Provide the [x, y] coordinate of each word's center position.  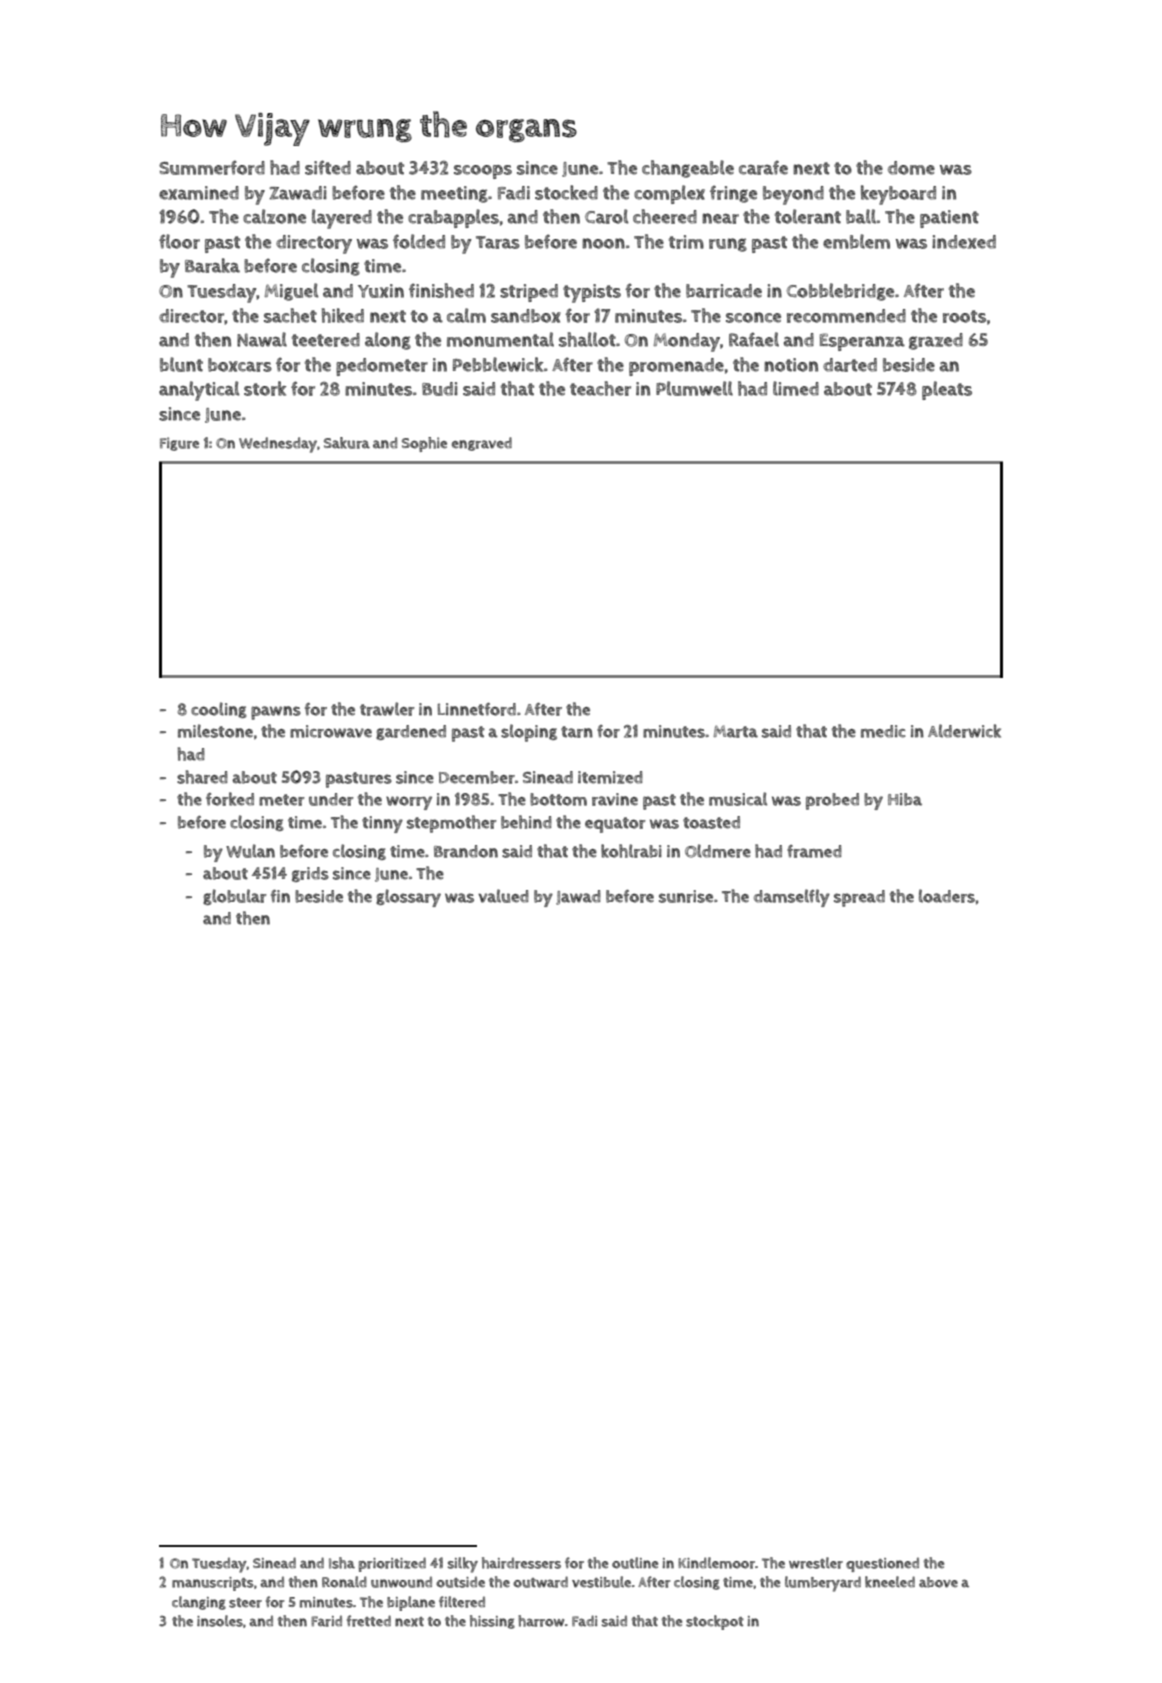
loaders [947, 896]
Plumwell [694, 388]
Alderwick [964, 731]
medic [883, 731]
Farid [326, 1621]
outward [540, 1582]
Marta [735, 731]
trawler [387, 709]
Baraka [212, 265]
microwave [331, 731]
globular [235, 897]
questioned [882, 1564]
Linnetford [476, 709]
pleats [947, 390]
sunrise [686, 896]
